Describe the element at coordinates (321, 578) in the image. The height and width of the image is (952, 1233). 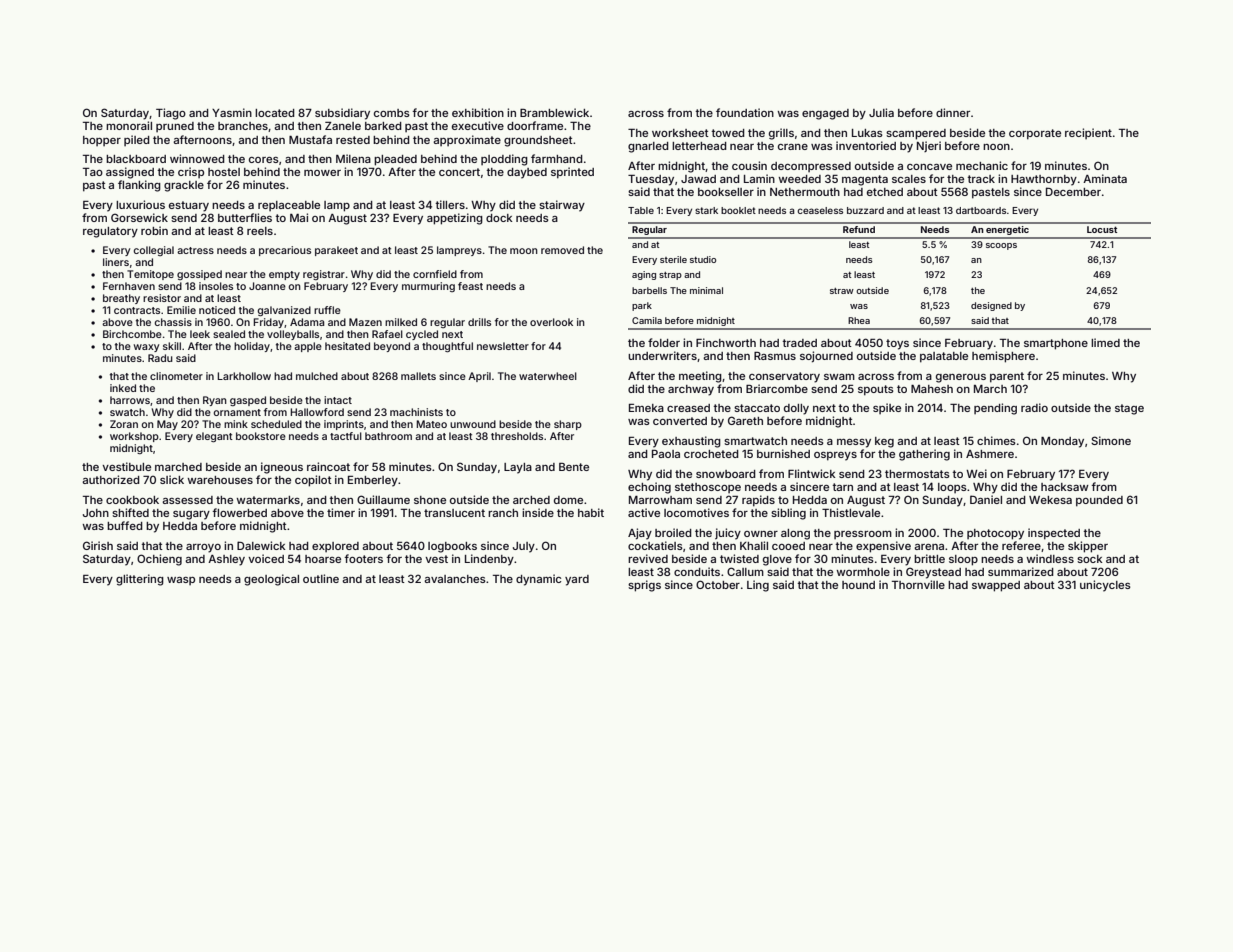
I see `outline` at that location.
